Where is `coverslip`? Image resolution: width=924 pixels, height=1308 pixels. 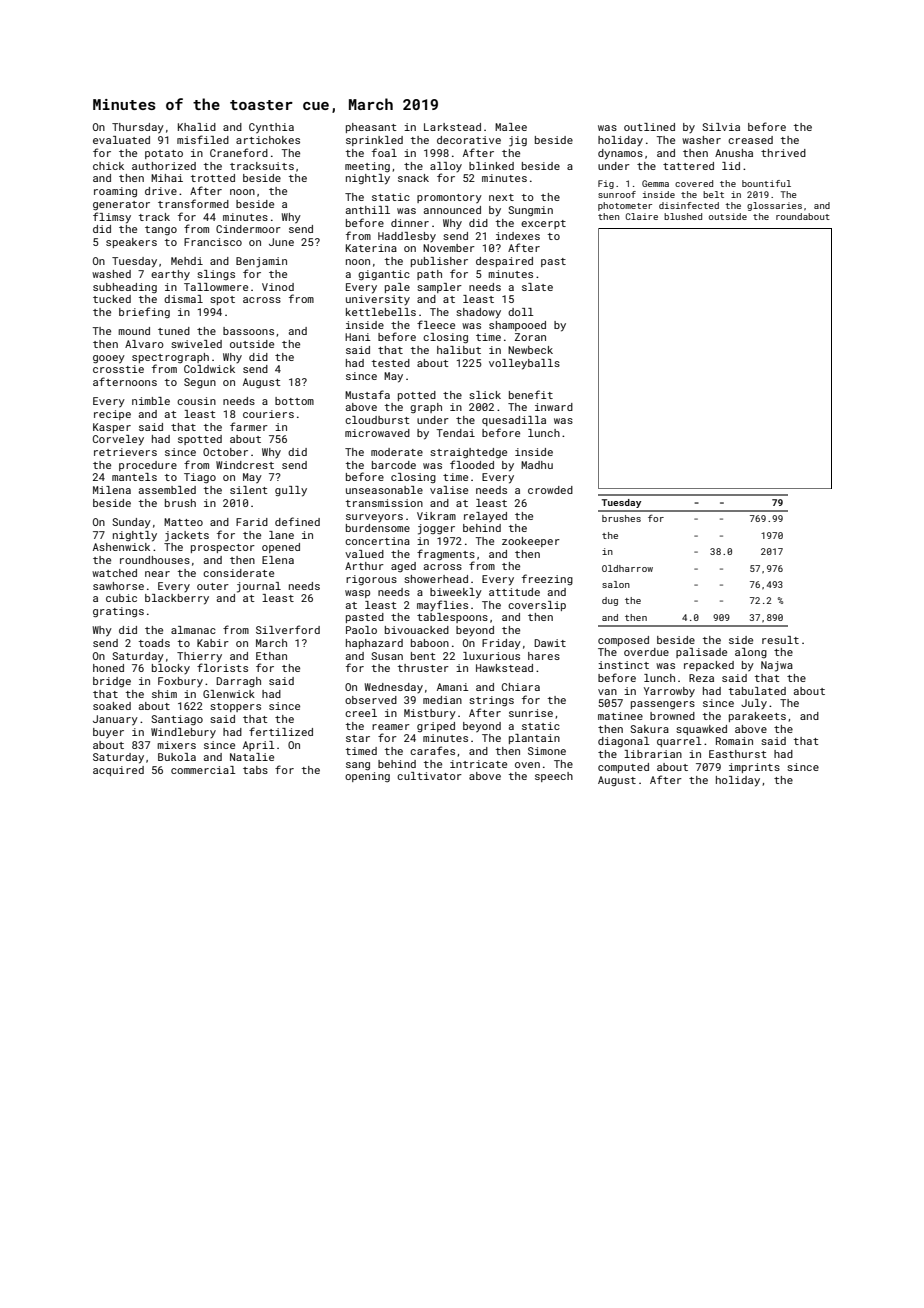 coverslip is located at coordinates (537, 606).
